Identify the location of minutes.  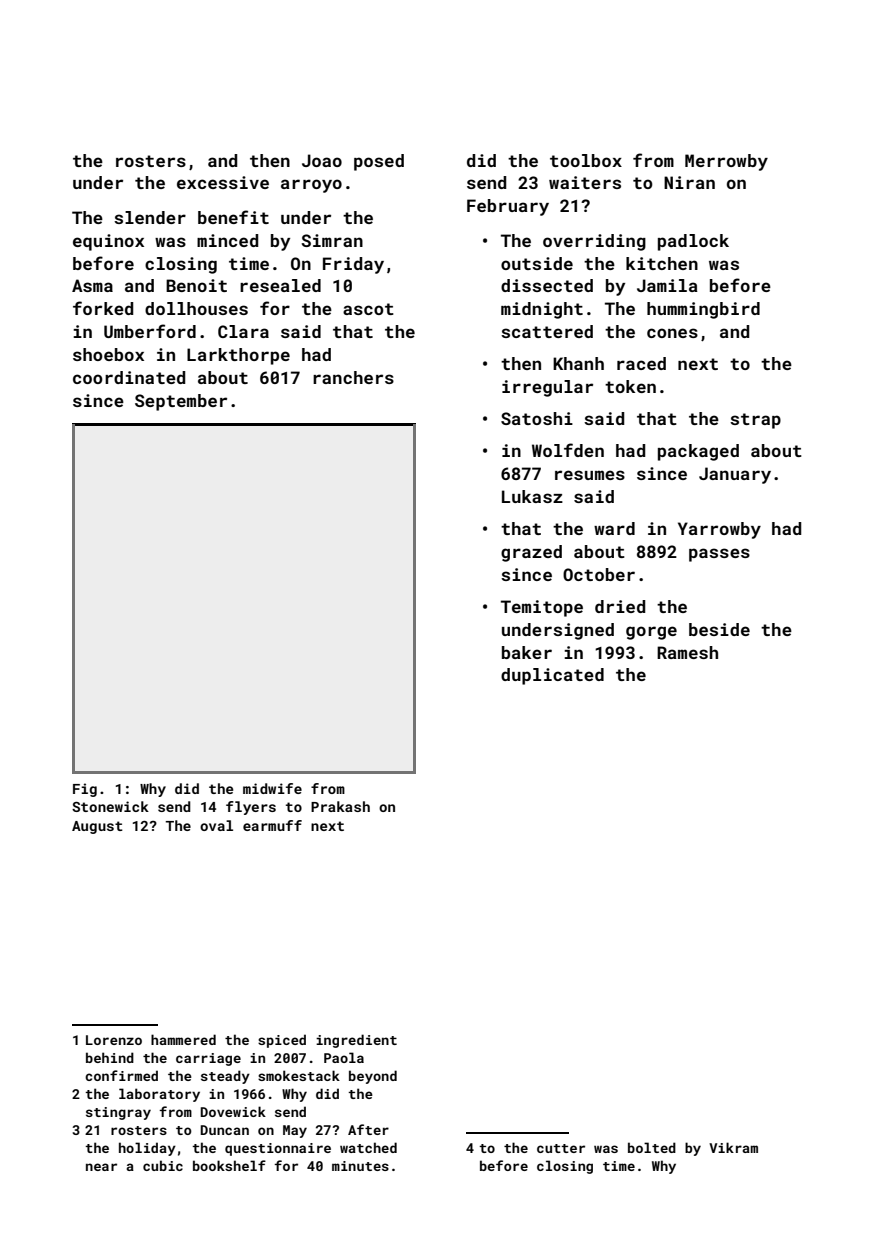
(360, 1166).
